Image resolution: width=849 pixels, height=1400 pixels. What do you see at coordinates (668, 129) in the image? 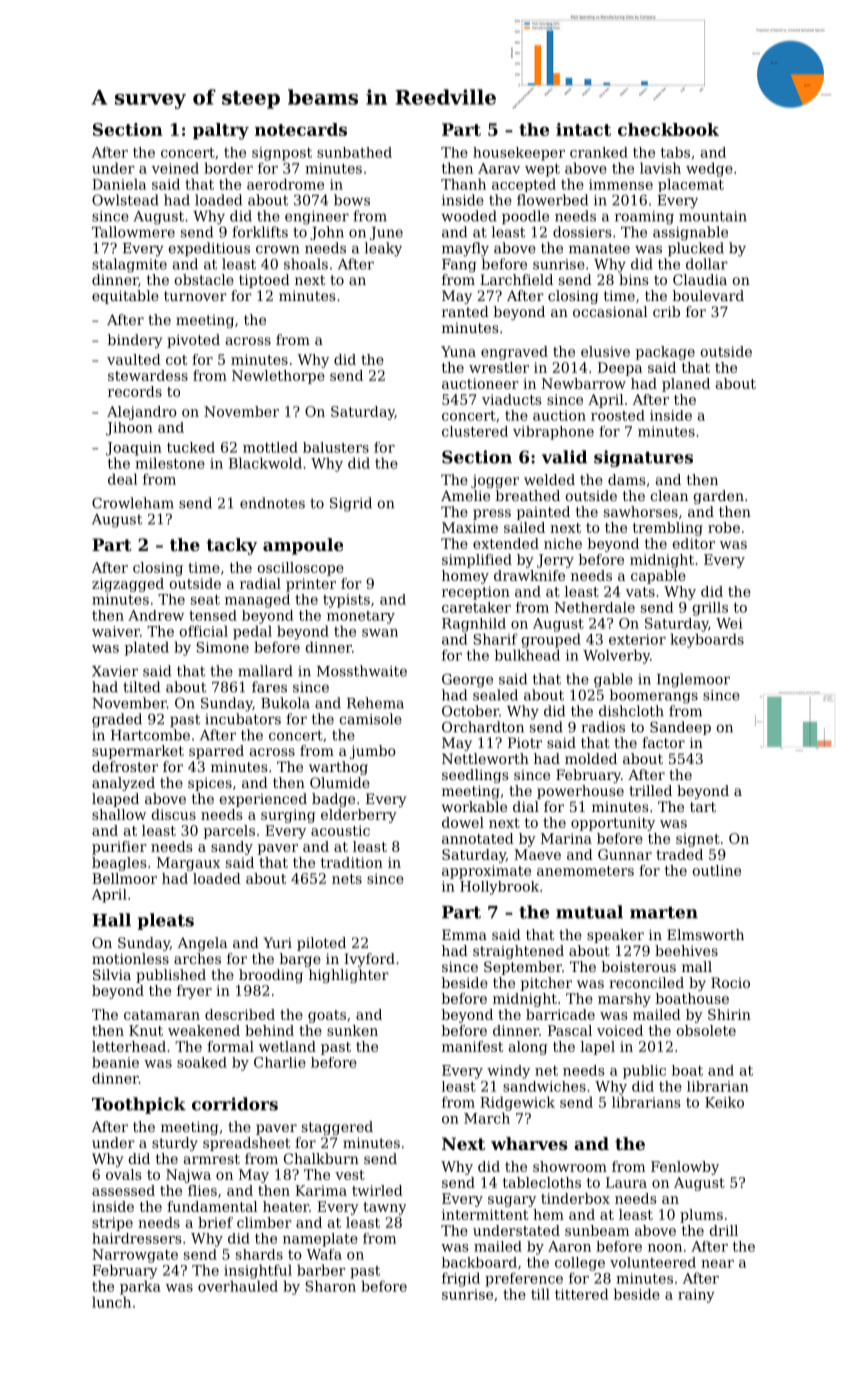
I see `checkbook` at bounding box center [668, 129].
